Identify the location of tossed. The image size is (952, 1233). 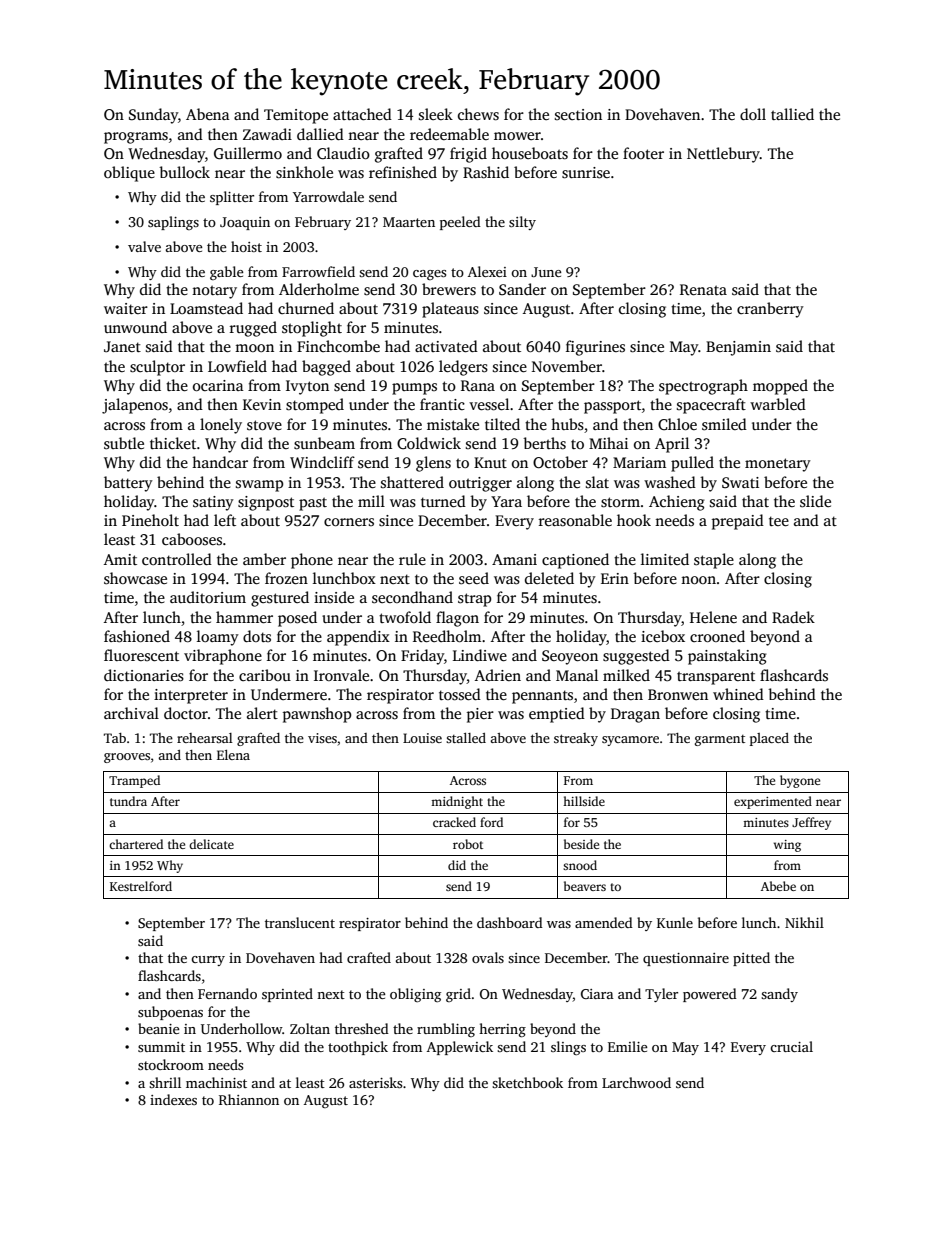
(460, 694).
